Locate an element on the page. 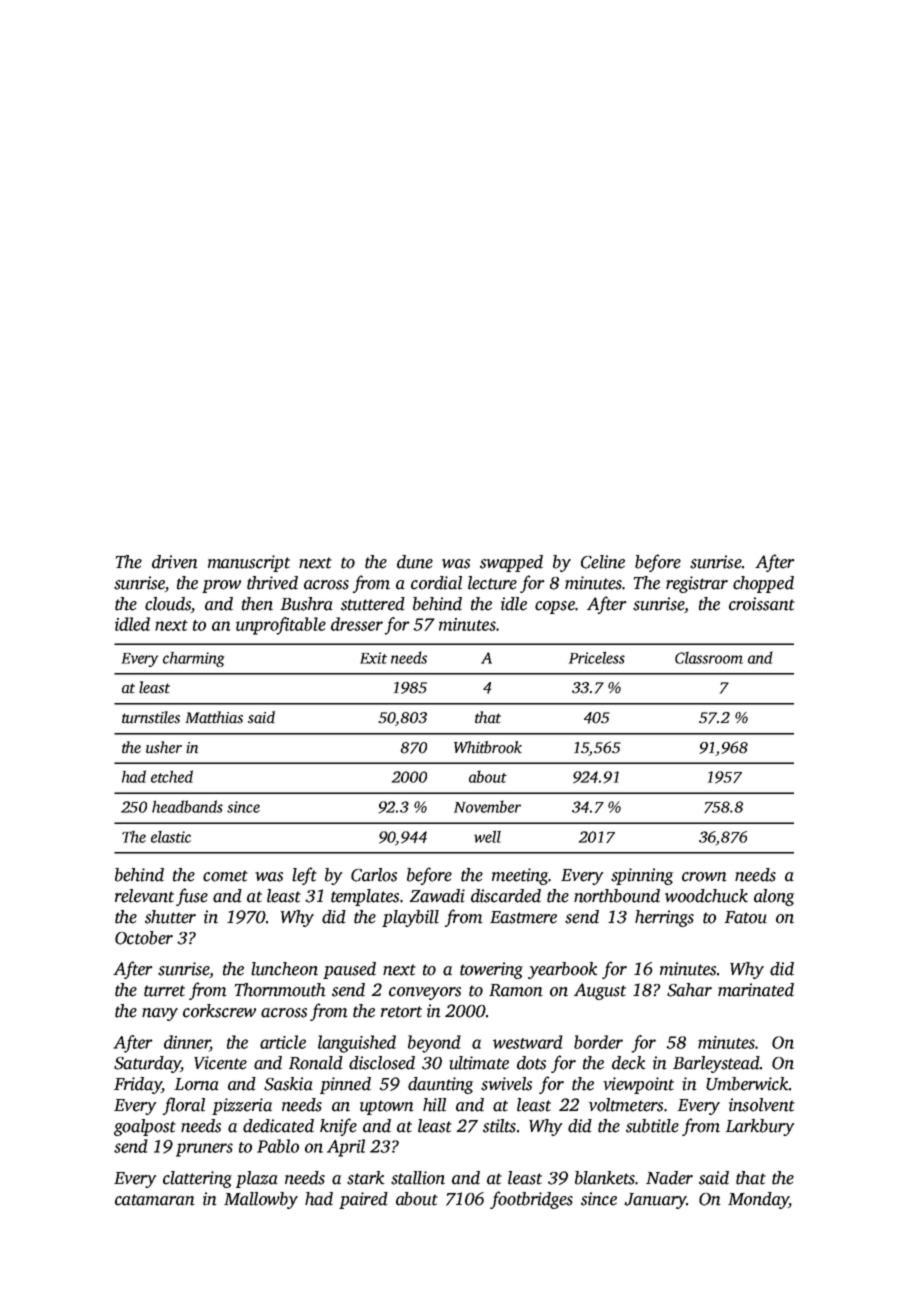 Image resolution: width=908 pixels, height=1316 pixels. elastic is located at coordinates (171, 837).
